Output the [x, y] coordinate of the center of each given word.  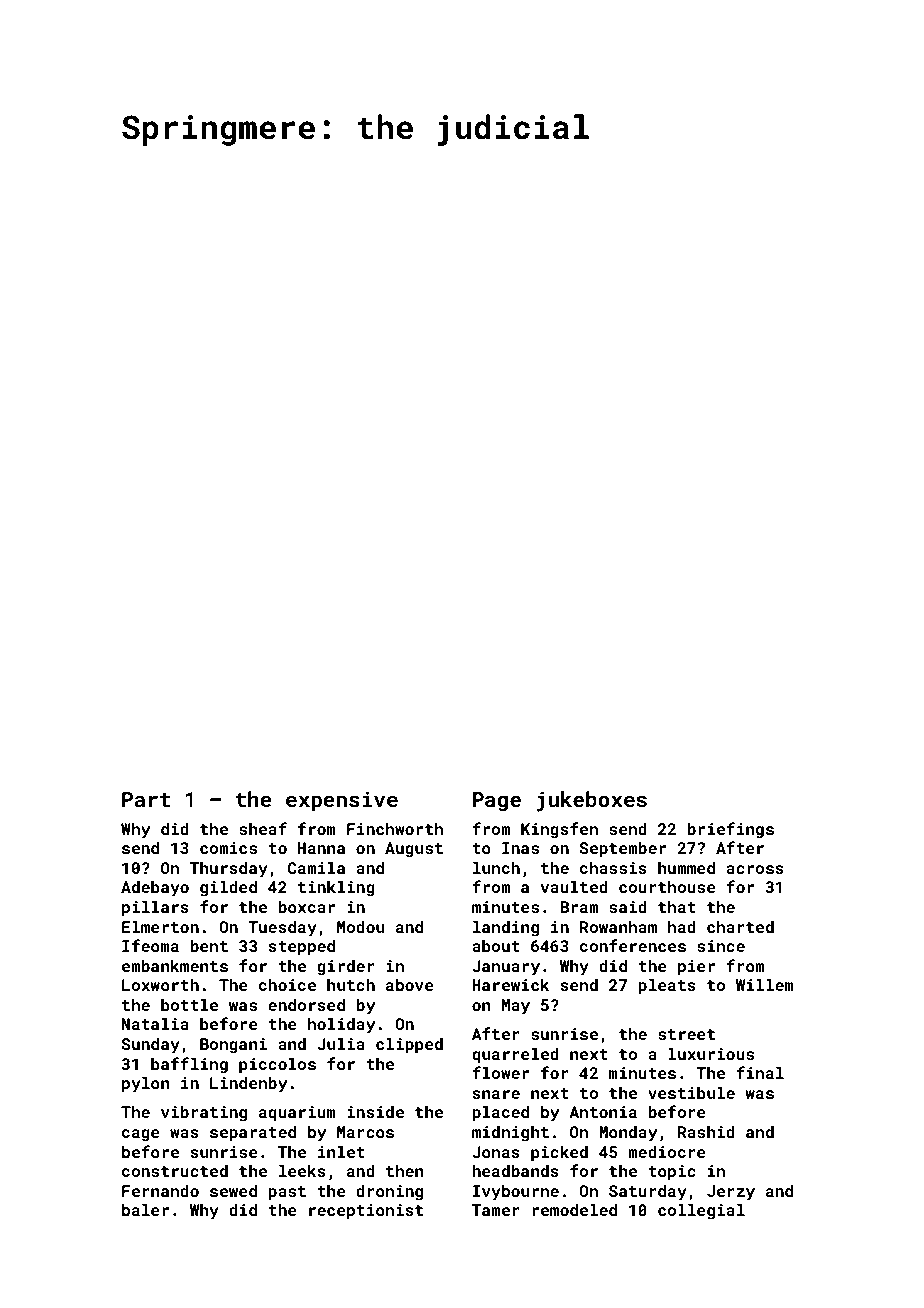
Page [497, 802]
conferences [633, 945]
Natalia [155, 1023]
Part [146, 799]
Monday [628, 1133]
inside [375, 1111]
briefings [730, 830]
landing [506, 928]
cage [141, 1135]
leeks [302, 1170]
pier [696, 968]
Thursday [229, 869]
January [506, 968]
